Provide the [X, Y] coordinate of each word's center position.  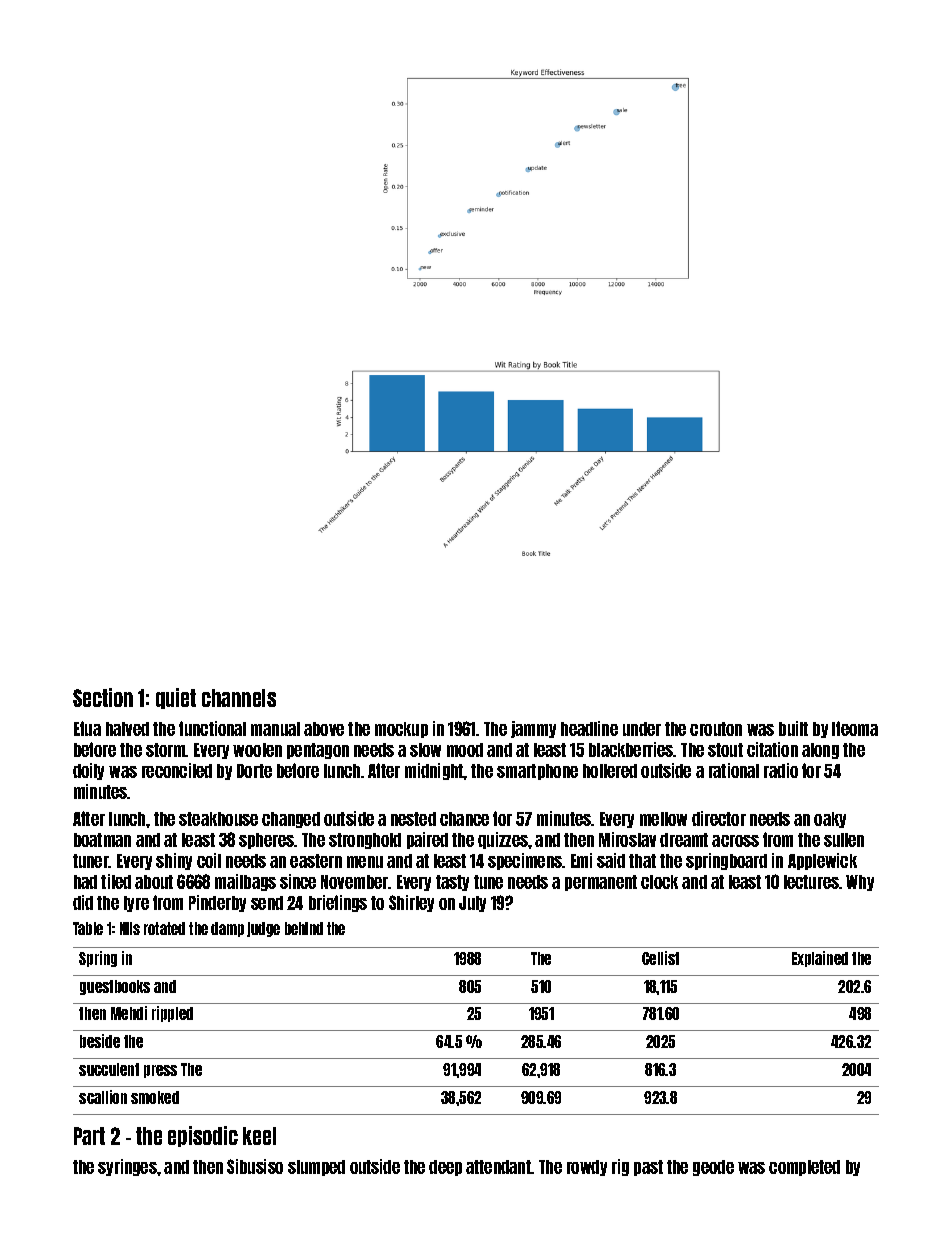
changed [291, 820]
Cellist [660, 958]
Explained [820, 959]
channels [239, 698]
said [611, 860]
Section [103, 697]
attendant [498, 1167]
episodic [203, 1136]
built [793, 728]
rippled [172, 1014]
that [642, 861]
